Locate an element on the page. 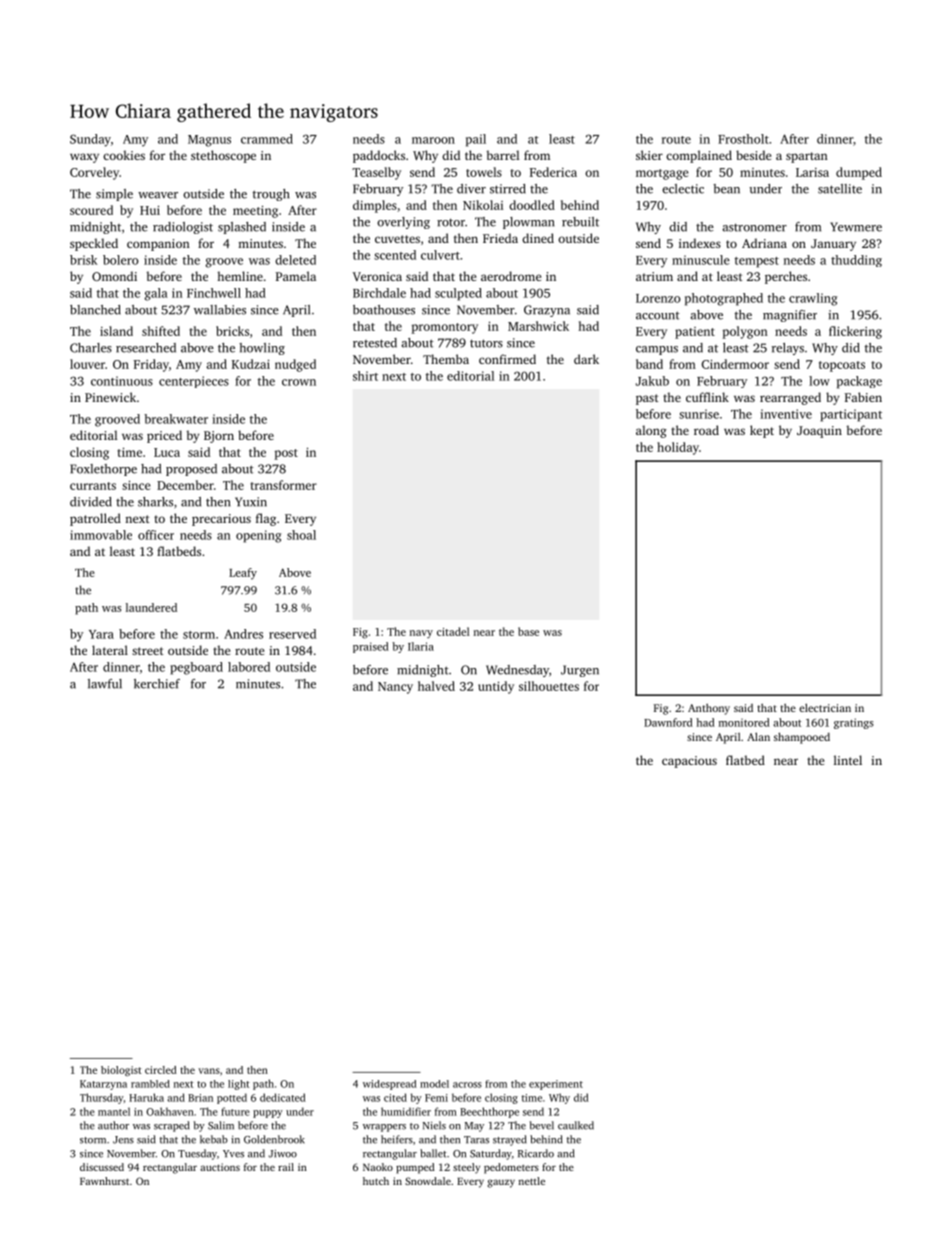 Image resolution: width=952 pixels, height=1233 pixels. silhouettes is located at coordinates (549, 686).
